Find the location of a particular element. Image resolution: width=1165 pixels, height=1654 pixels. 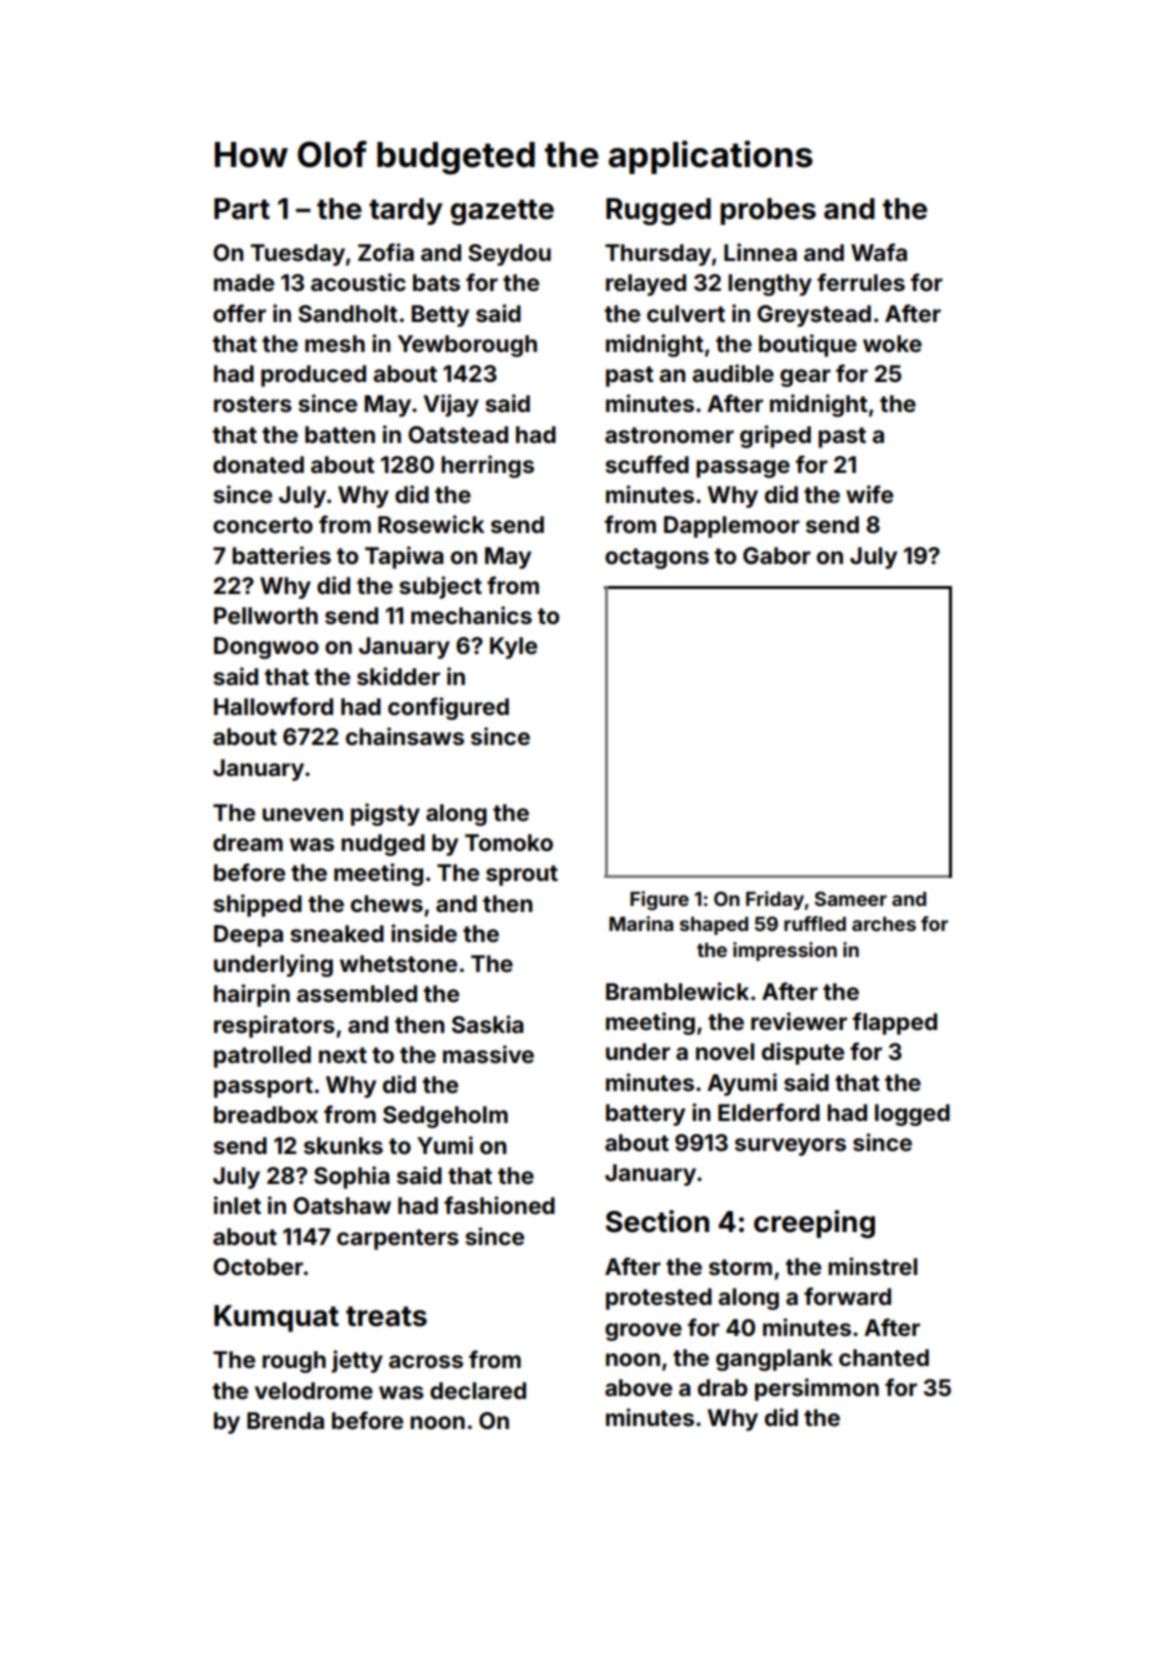

Tuesday is located at coordinates (298, 255).
